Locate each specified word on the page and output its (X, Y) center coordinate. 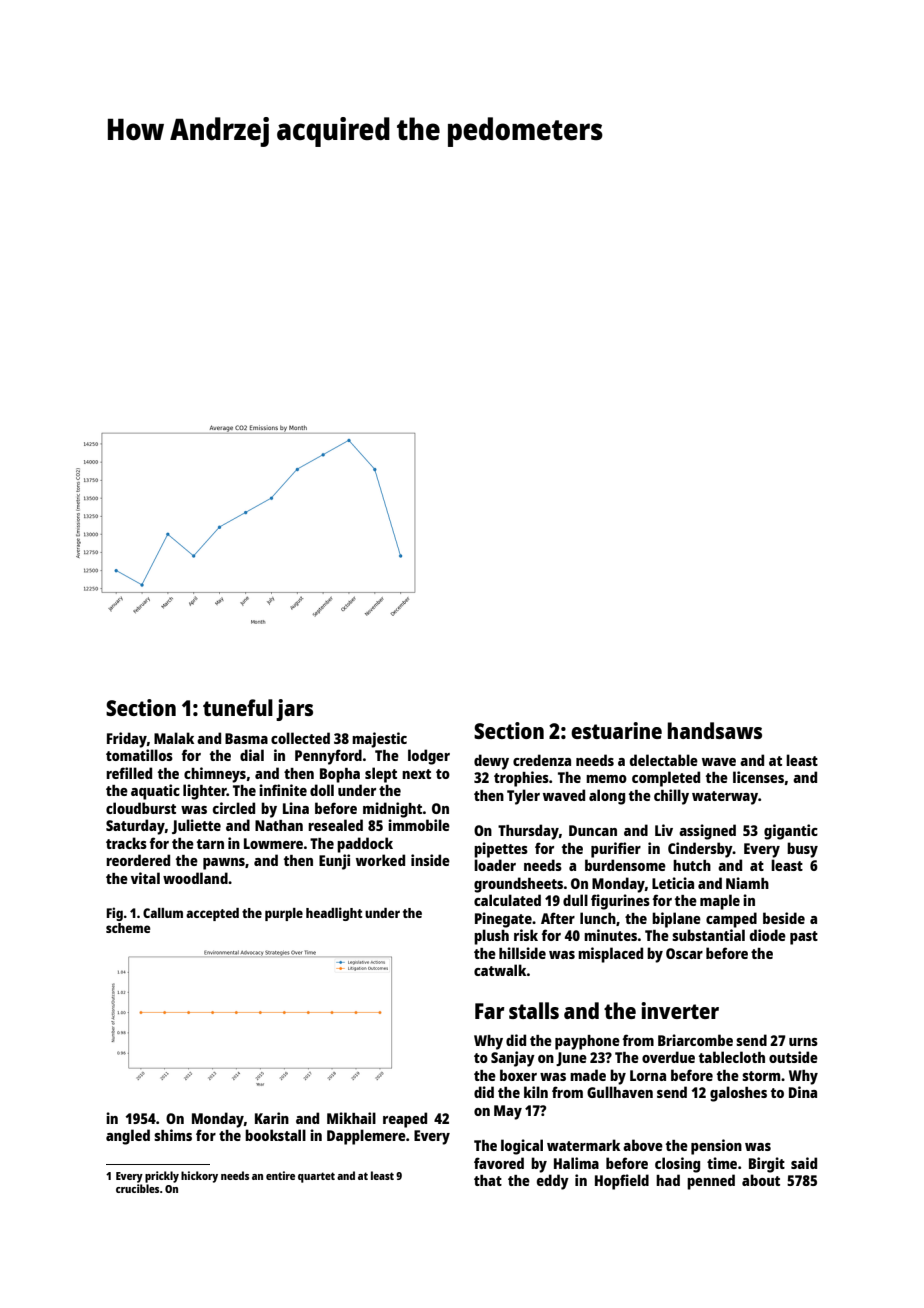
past (804, 938)
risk (526, 935)
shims (173, 1135)
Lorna (648, 1075)
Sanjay (513, 1059)
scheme (128, 928)
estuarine (616, 730)
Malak (174, 738)
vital (145, 878)
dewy (491, 762)
